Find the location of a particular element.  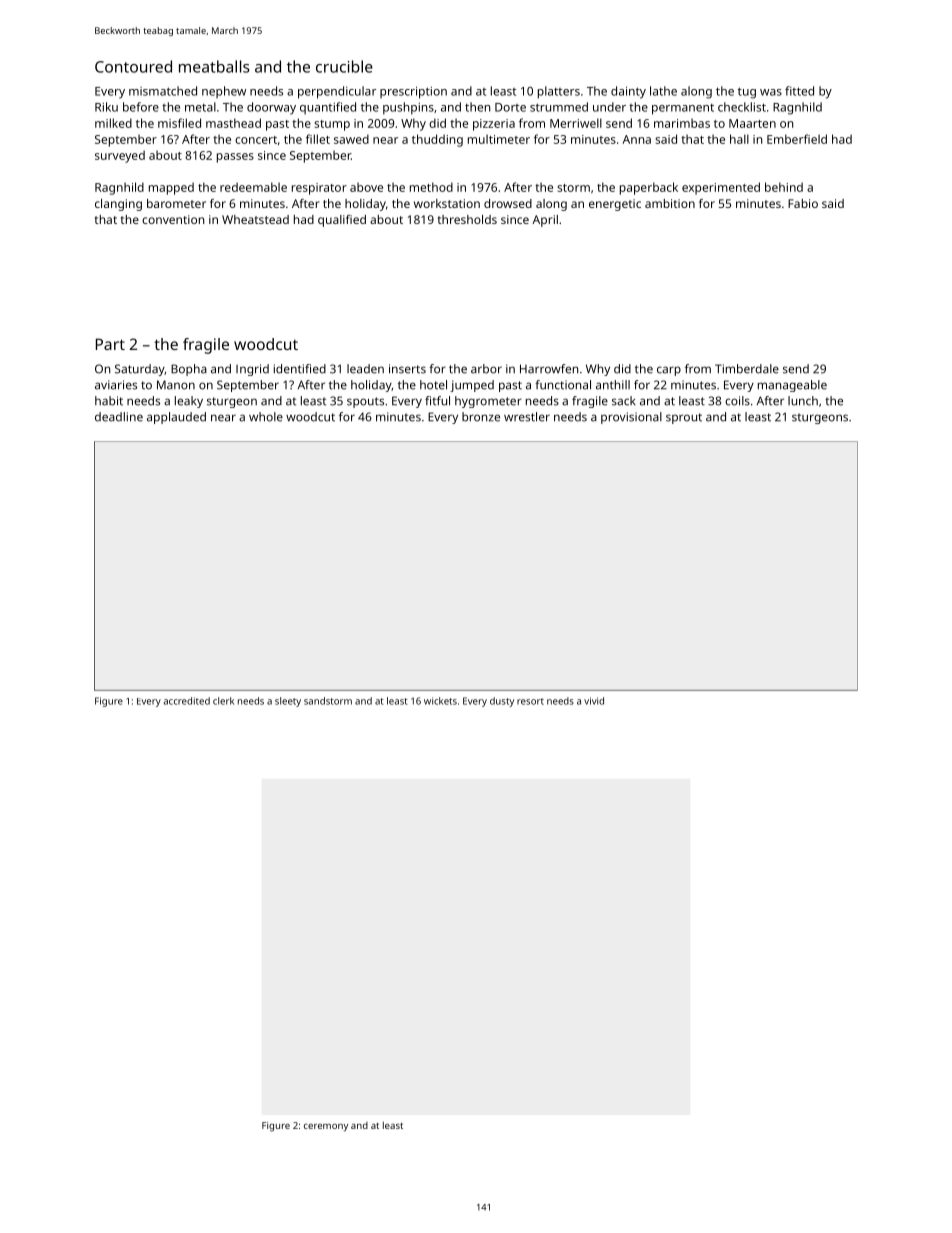

wickets is located at coordinates (440, 701).
